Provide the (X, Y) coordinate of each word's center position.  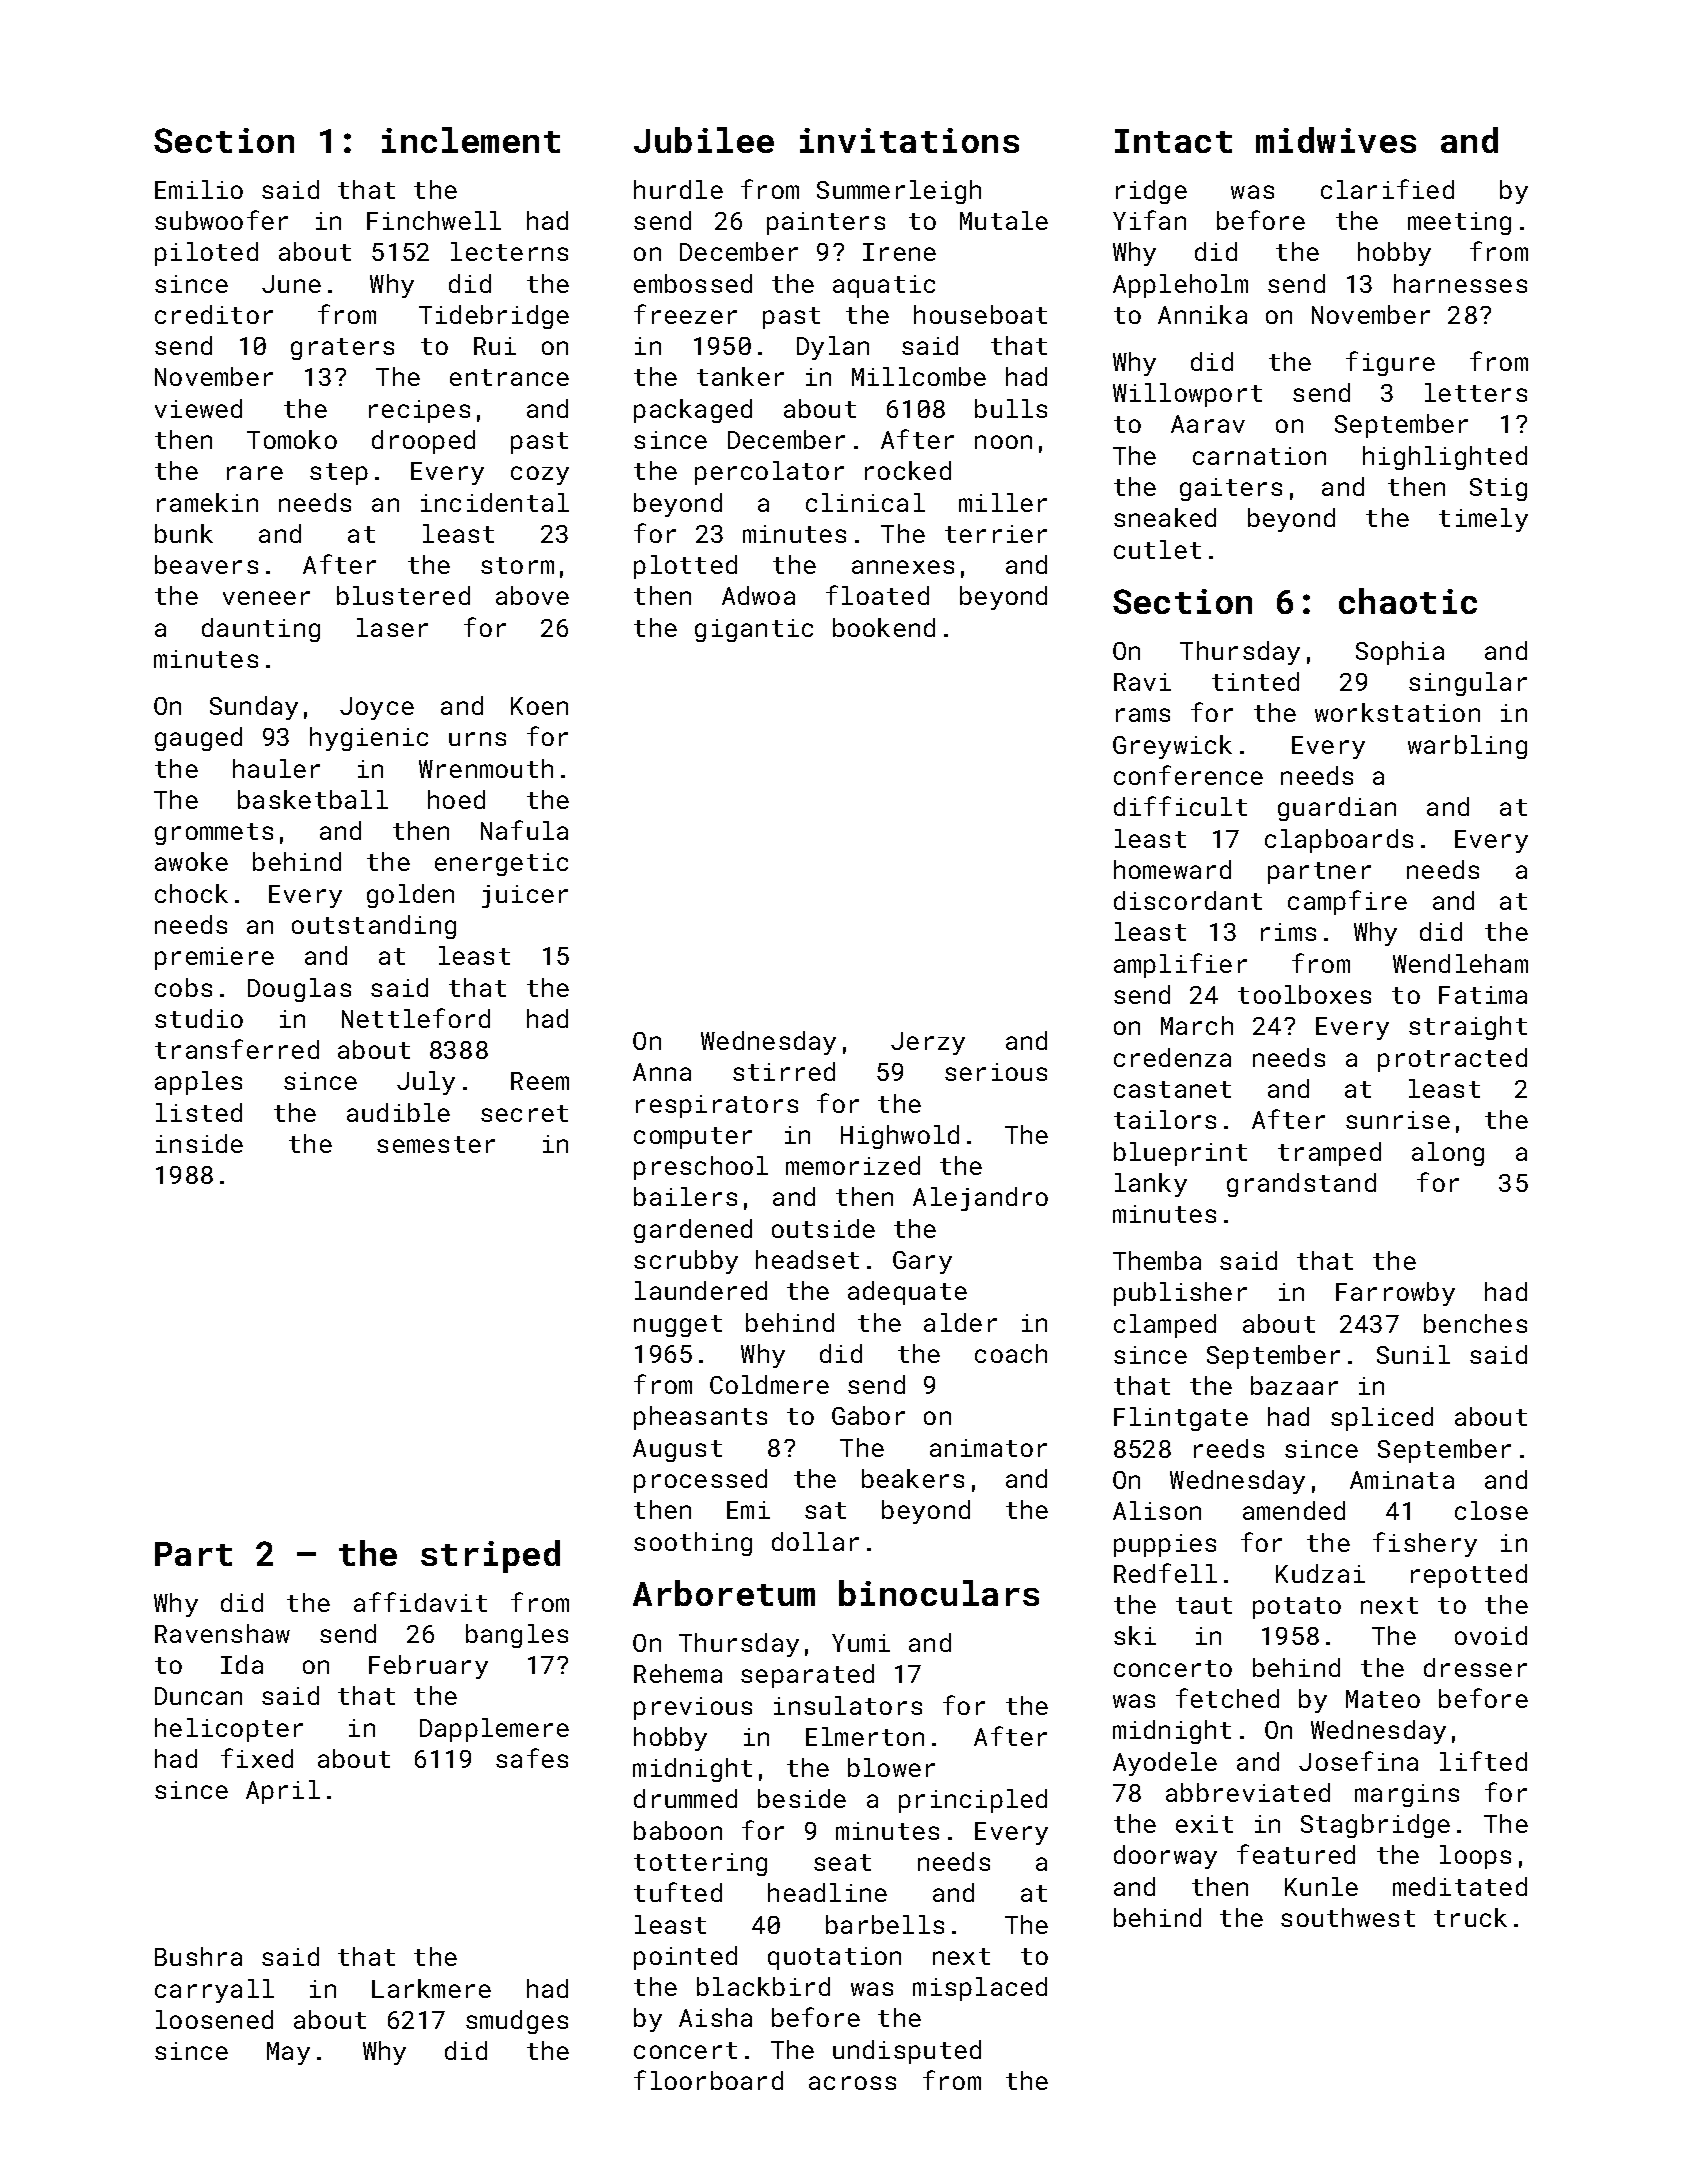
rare (255, 473)
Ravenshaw (222, 1633)
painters (826, 223)
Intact (1173, 141)
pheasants (700, 1418)
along (1448, 1154)
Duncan (198, 1696)
